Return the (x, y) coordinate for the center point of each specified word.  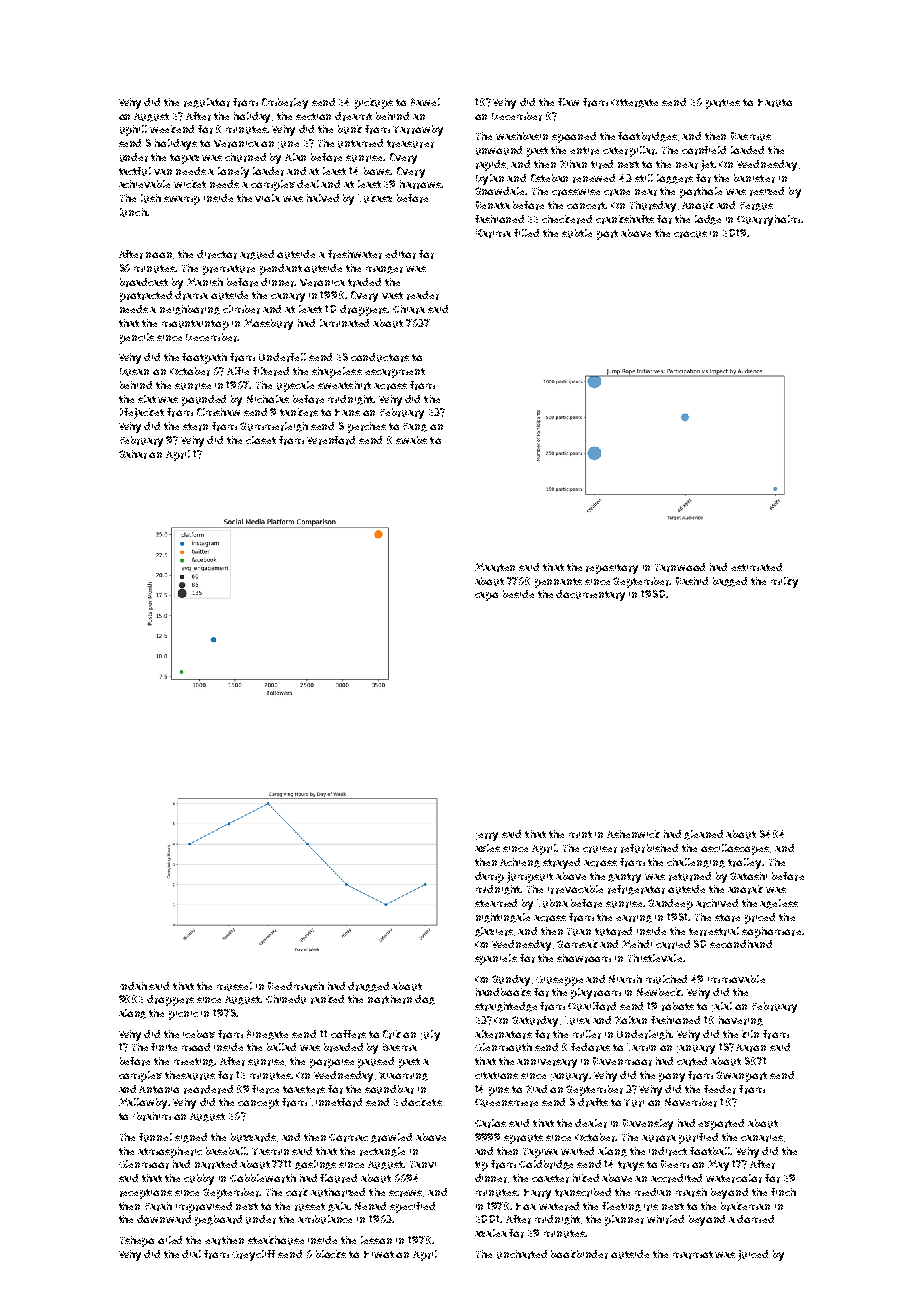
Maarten (495, 567)
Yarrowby (418, 130)
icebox (199, 1034)
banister (754, 178)
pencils (137, 338)
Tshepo (137, 1241)
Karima (493, 233)
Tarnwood (680, 567)
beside (518, 594)
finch (783, 1192)
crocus (690, 234)
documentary (590, 595)
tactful (135, 171)
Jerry (487, 836)
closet (261, 440)
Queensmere (506, 1103)
